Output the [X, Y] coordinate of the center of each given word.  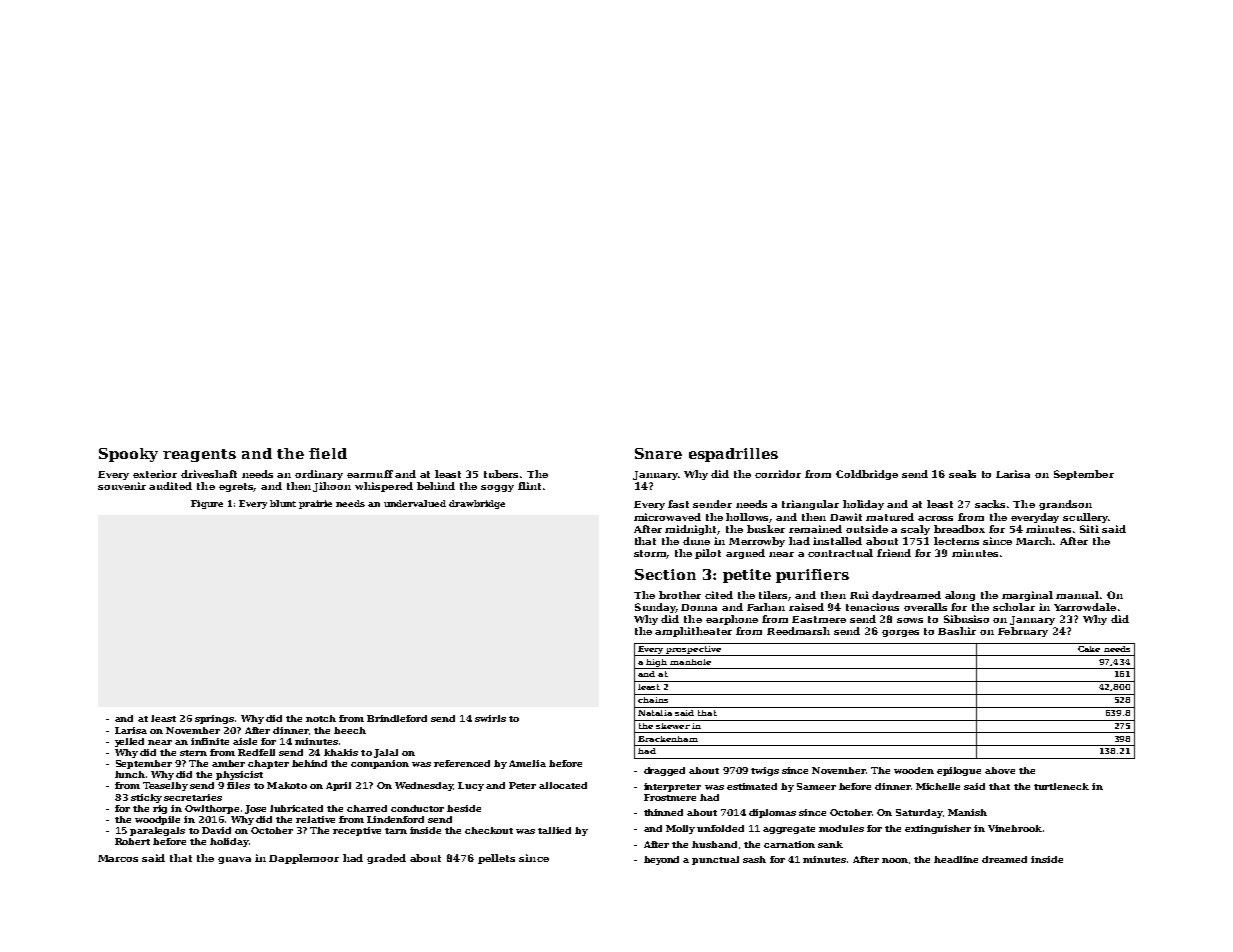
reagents [199, 455]
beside [464, 808]
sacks [990, 504]
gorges [900, 633]
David [216, 830]
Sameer [816, 786]
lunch [130, 774]
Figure [207, 504]
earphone [732, 620]
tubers [501, 474]
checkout [489, 830]
